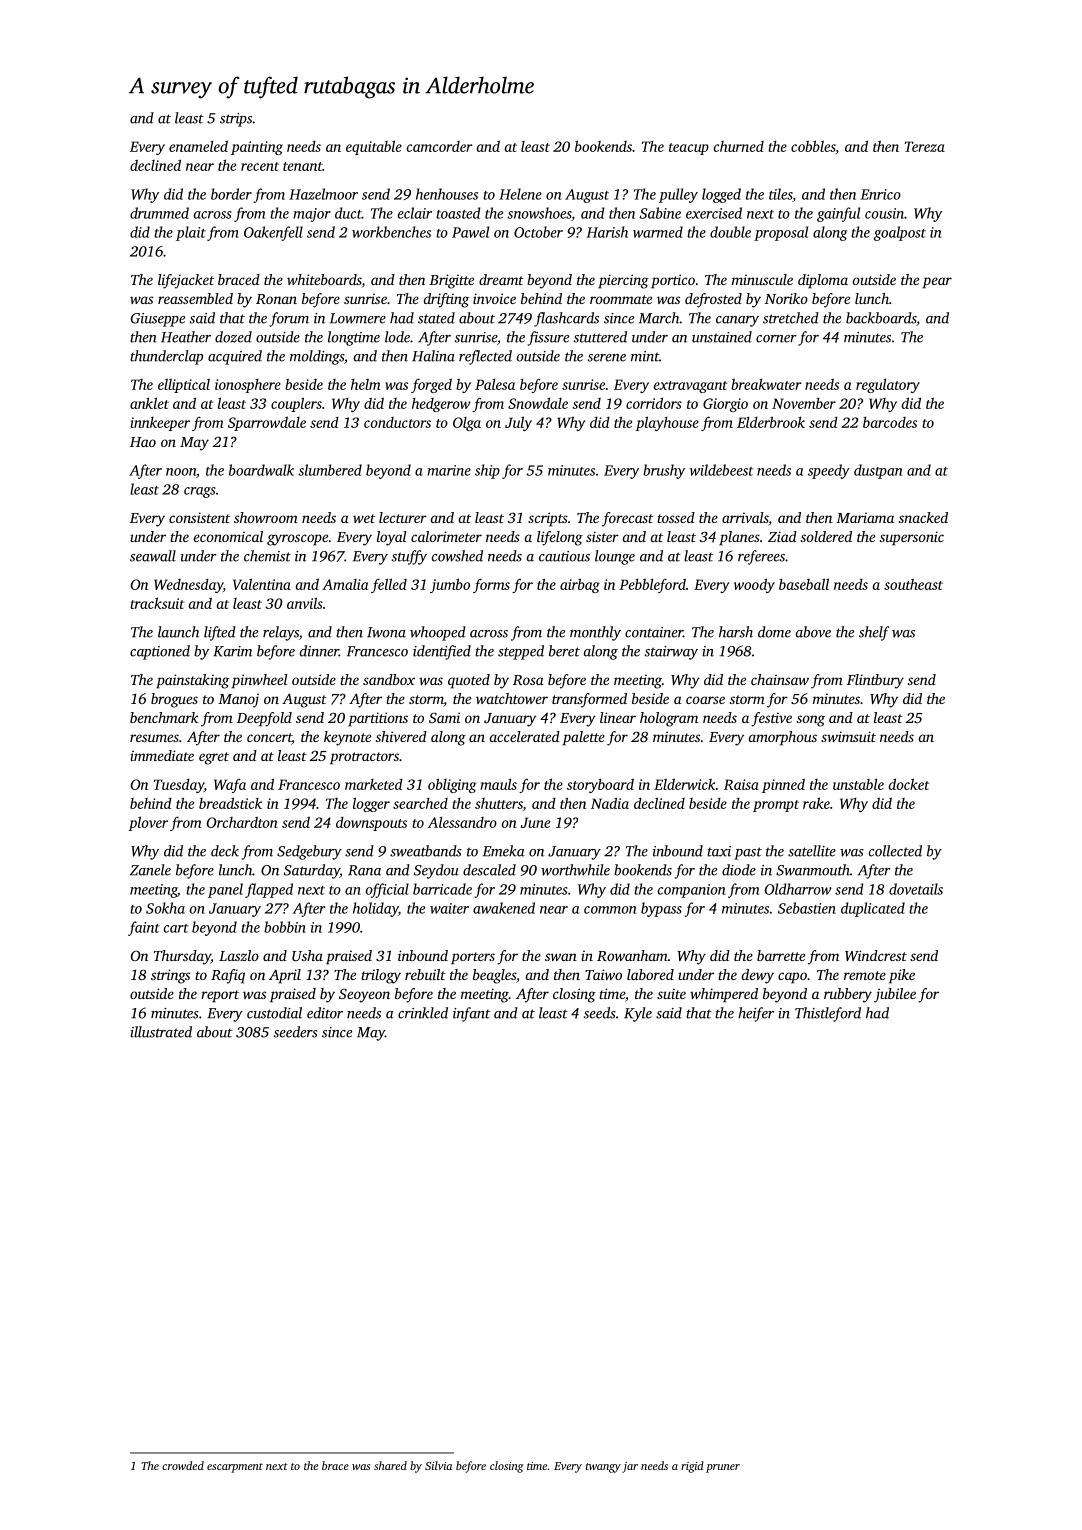 This document has width=1082, height=1530. What do you see at coordinates (548, 519) in the document?
I see `scripts` at bounding box center [548, 519].
